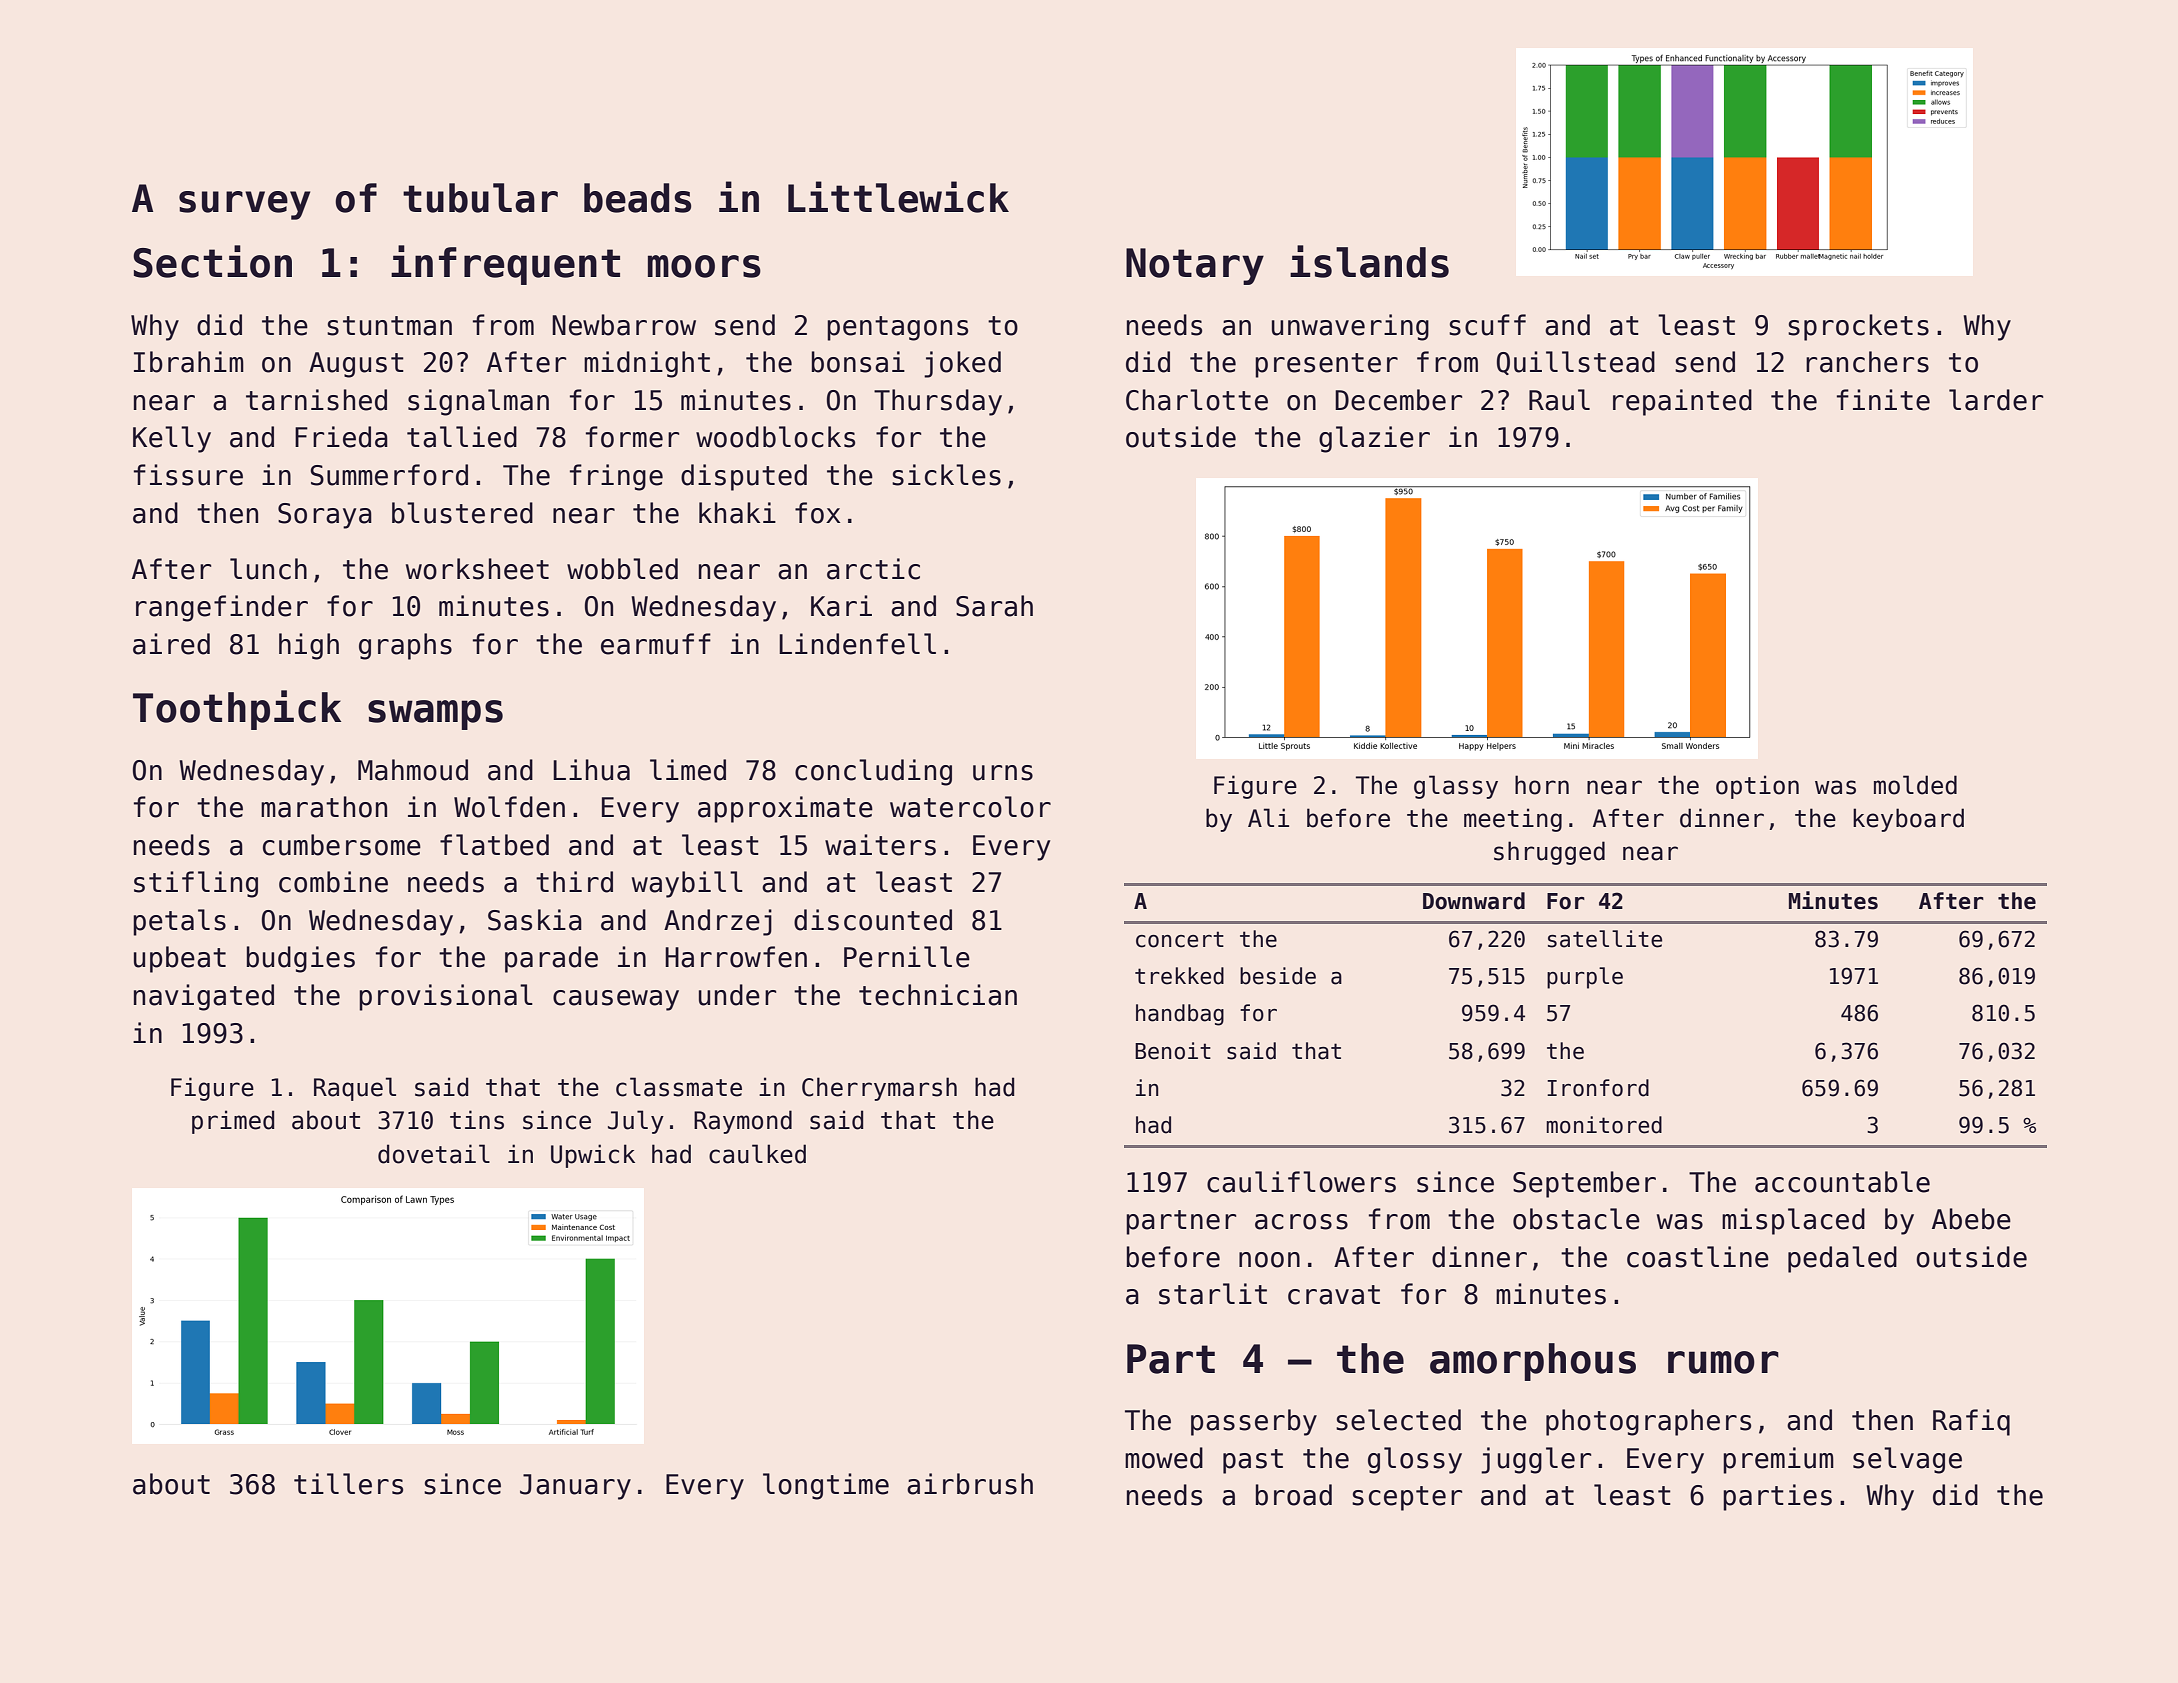  Describe the element at coordinates (1197, 400) in the screenshot. I see `Charlotte` at that location.
